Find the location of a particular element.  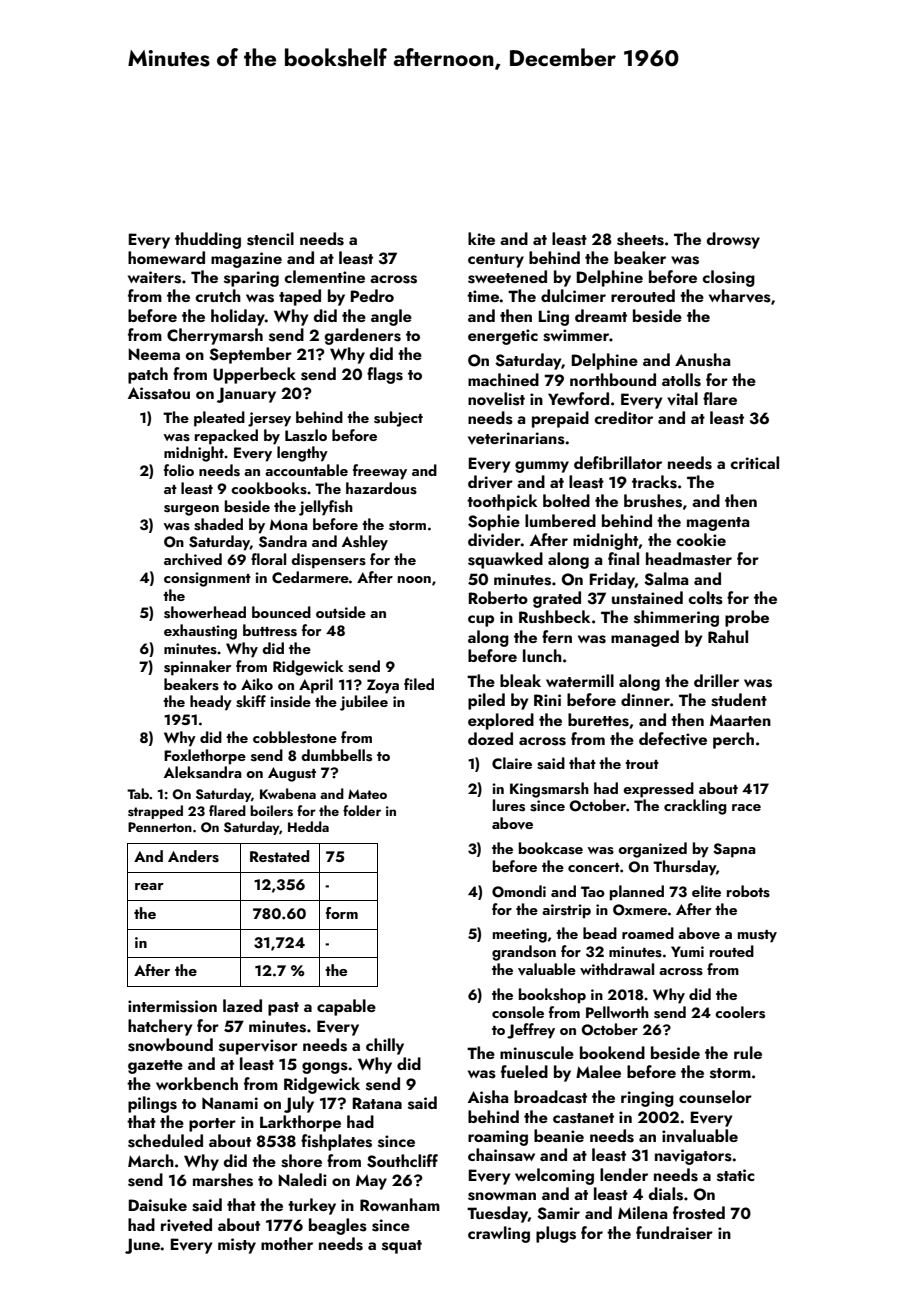

kite is located at coordinates (481, 238).
